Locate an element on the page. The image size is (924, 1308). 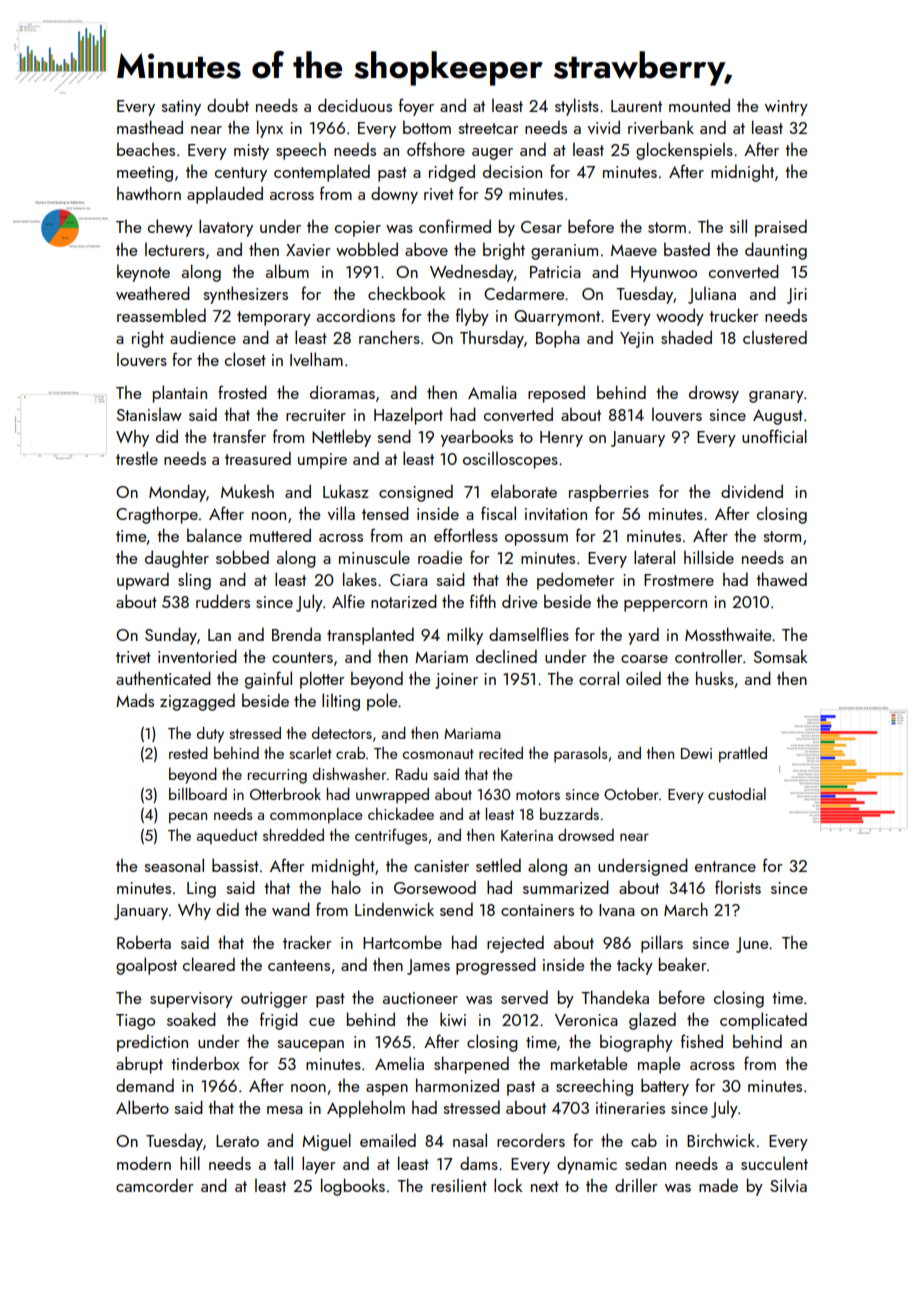
modern is located at coordinates (144, 1163).
